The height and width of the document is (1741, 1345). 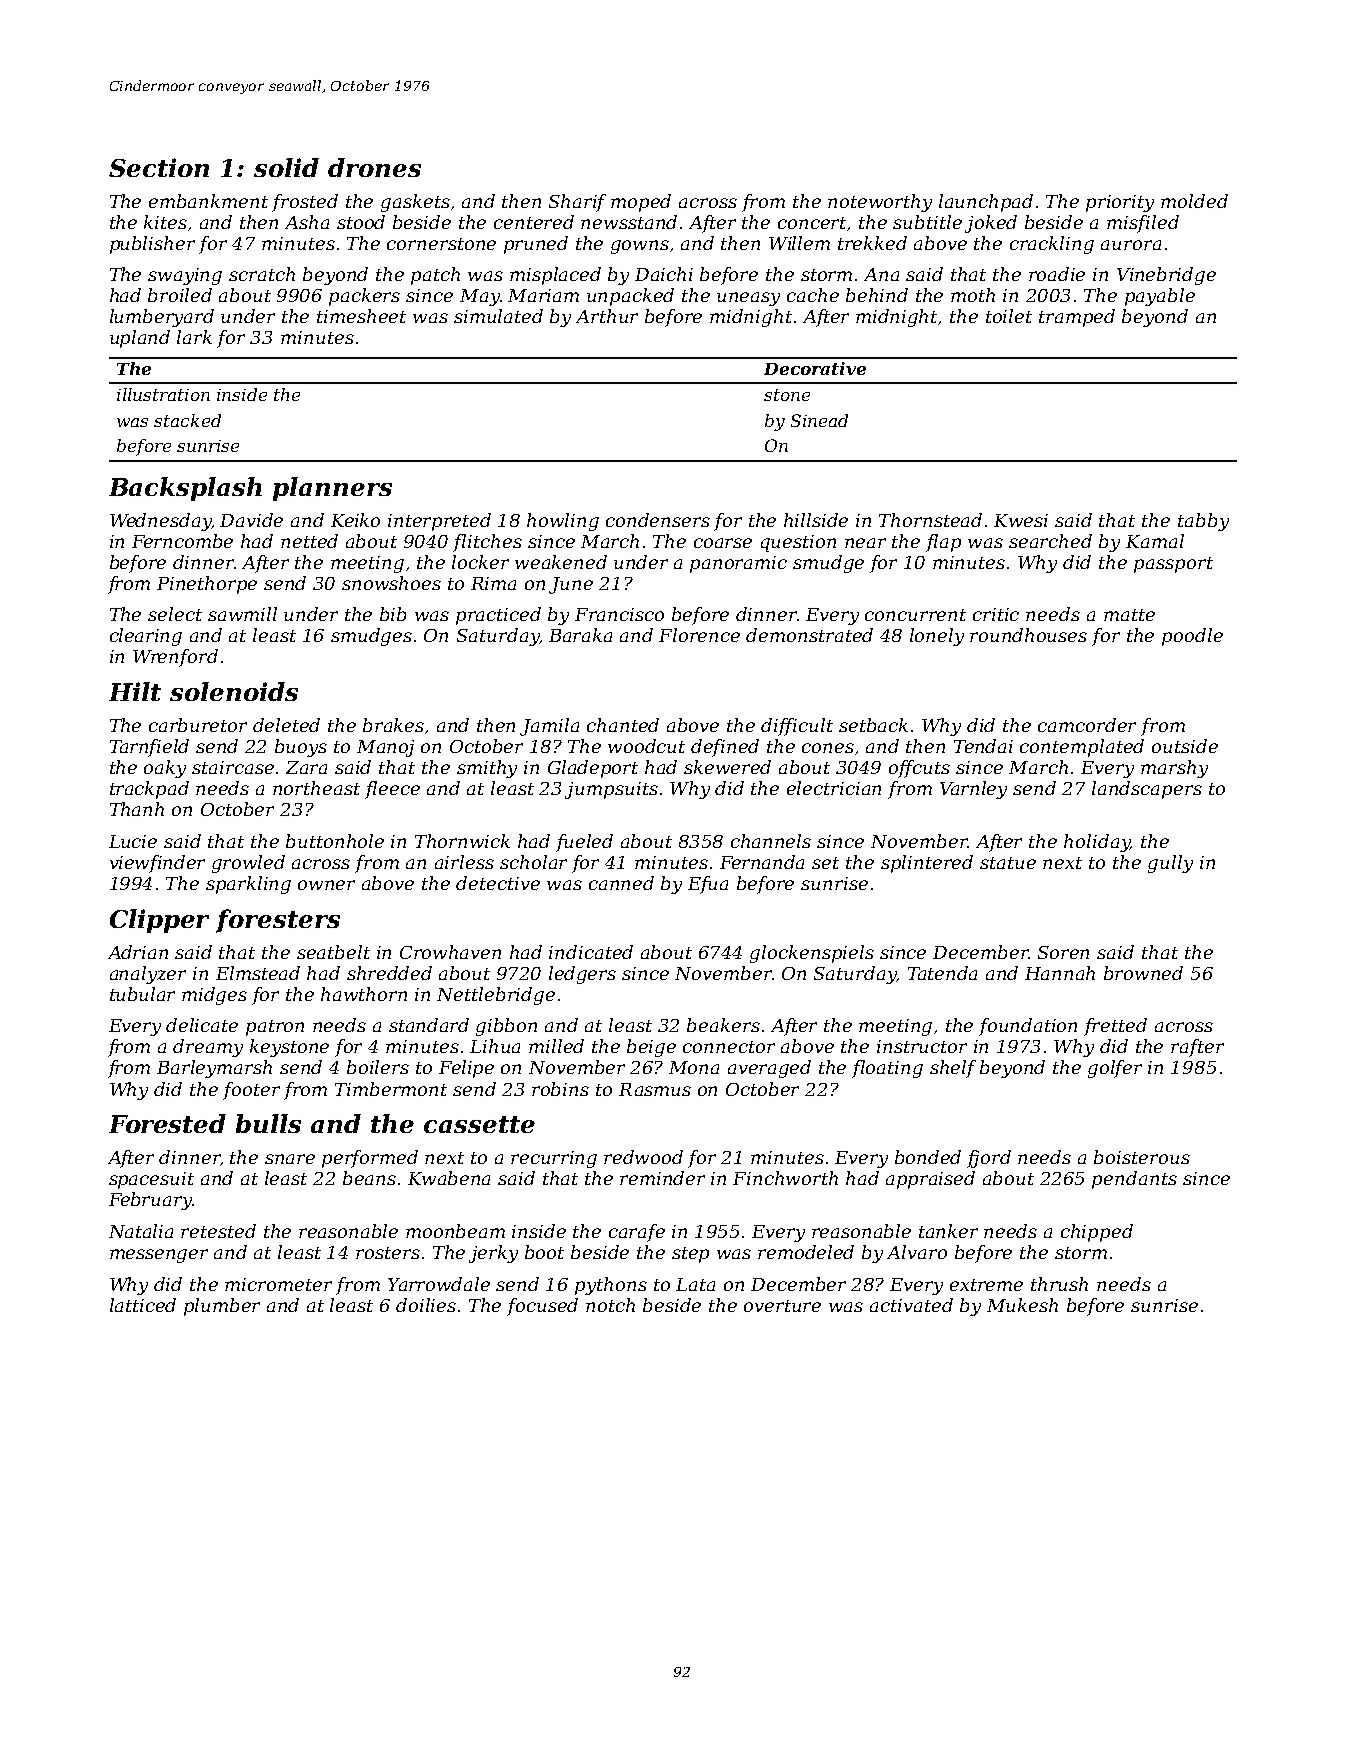 I want to click on scratch, so click(x=262, y=274).
